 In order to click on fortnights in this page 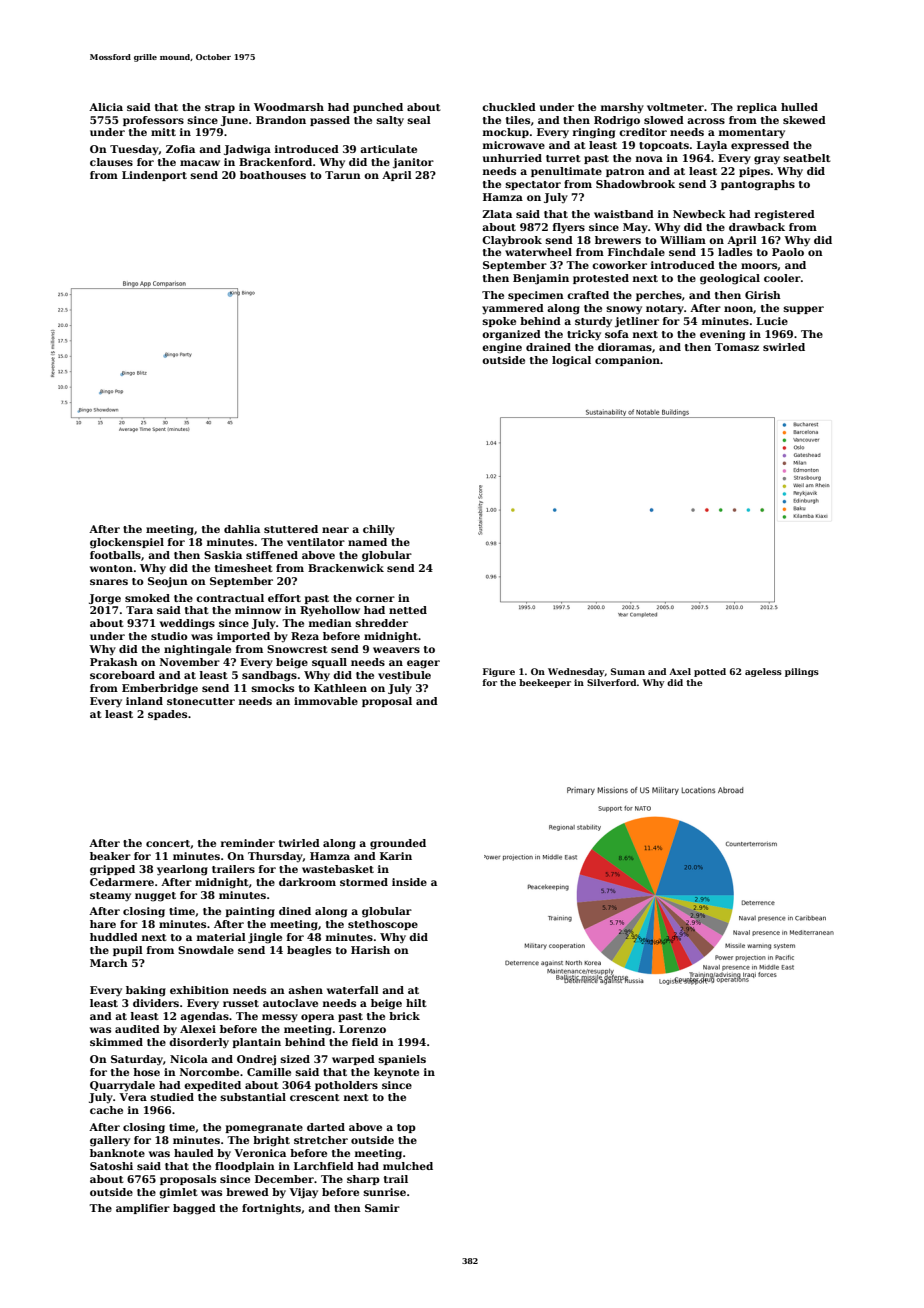, I will do `click(271, 1209)`.
